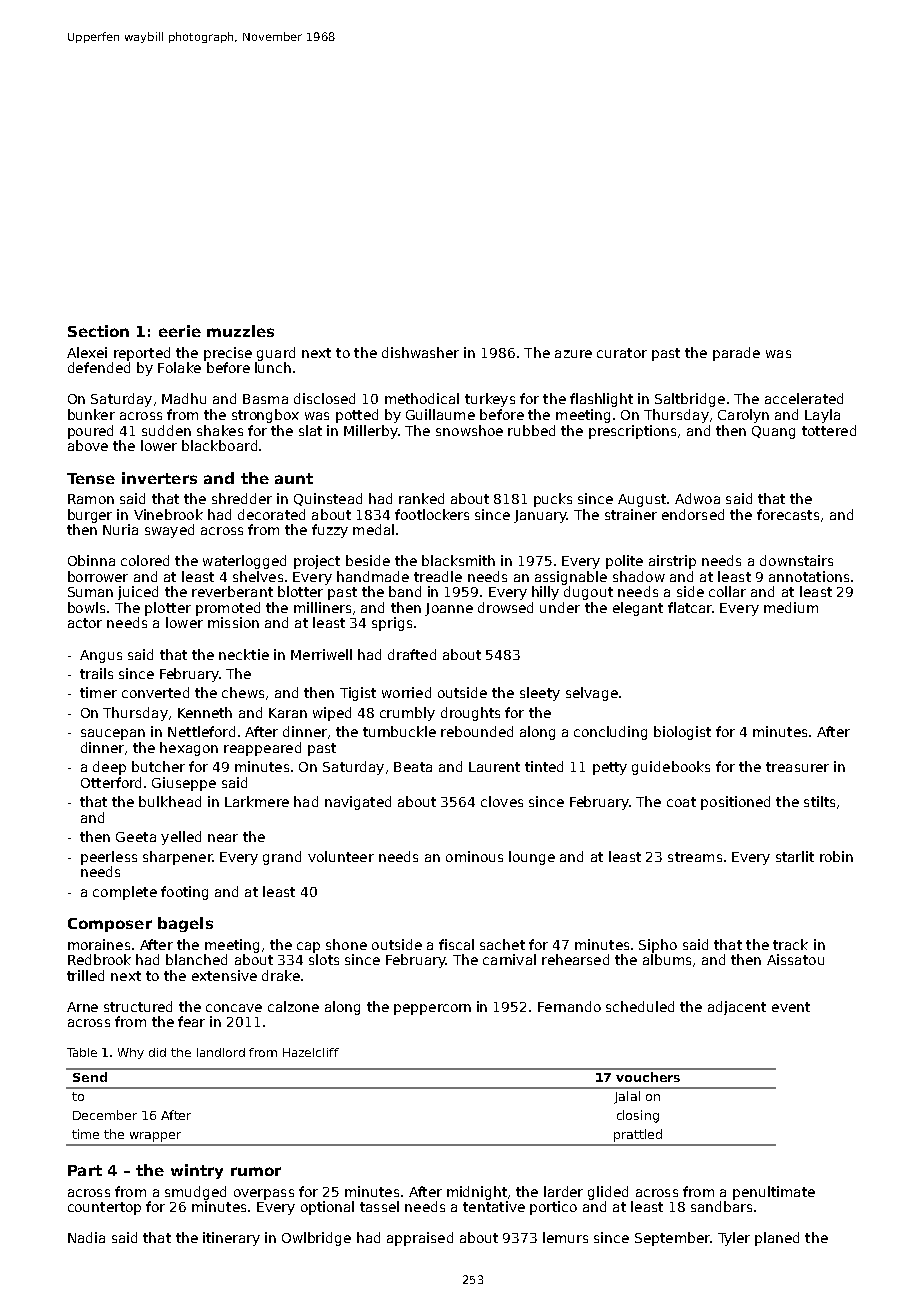 Image resolution: width=924 pixels, height=1311 pixels. What do you see at coordinates (231, 1239) in the screenshot?
I see `itinerary` at bounding box center [231, 1239].
